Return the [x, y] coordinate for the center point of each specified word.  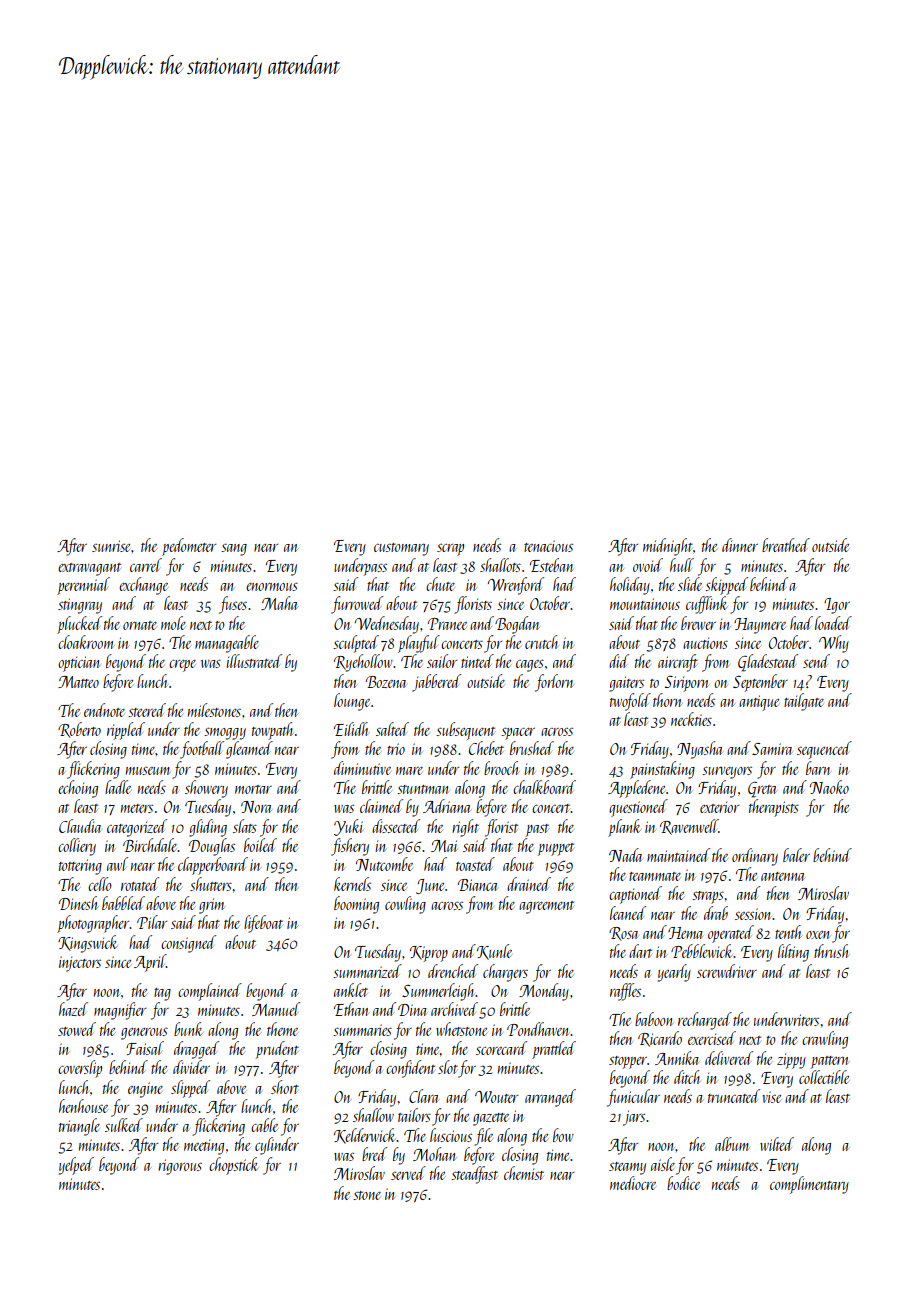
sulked [124, 1125]
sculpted [356, 644]
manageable [227, 644]
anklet [351, 990]
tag [162, 994]
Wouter [496, 1097]
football [202, 750]
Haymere [760, 626]
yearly [674, 973]
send [816, 661]
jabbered [436, 683]
